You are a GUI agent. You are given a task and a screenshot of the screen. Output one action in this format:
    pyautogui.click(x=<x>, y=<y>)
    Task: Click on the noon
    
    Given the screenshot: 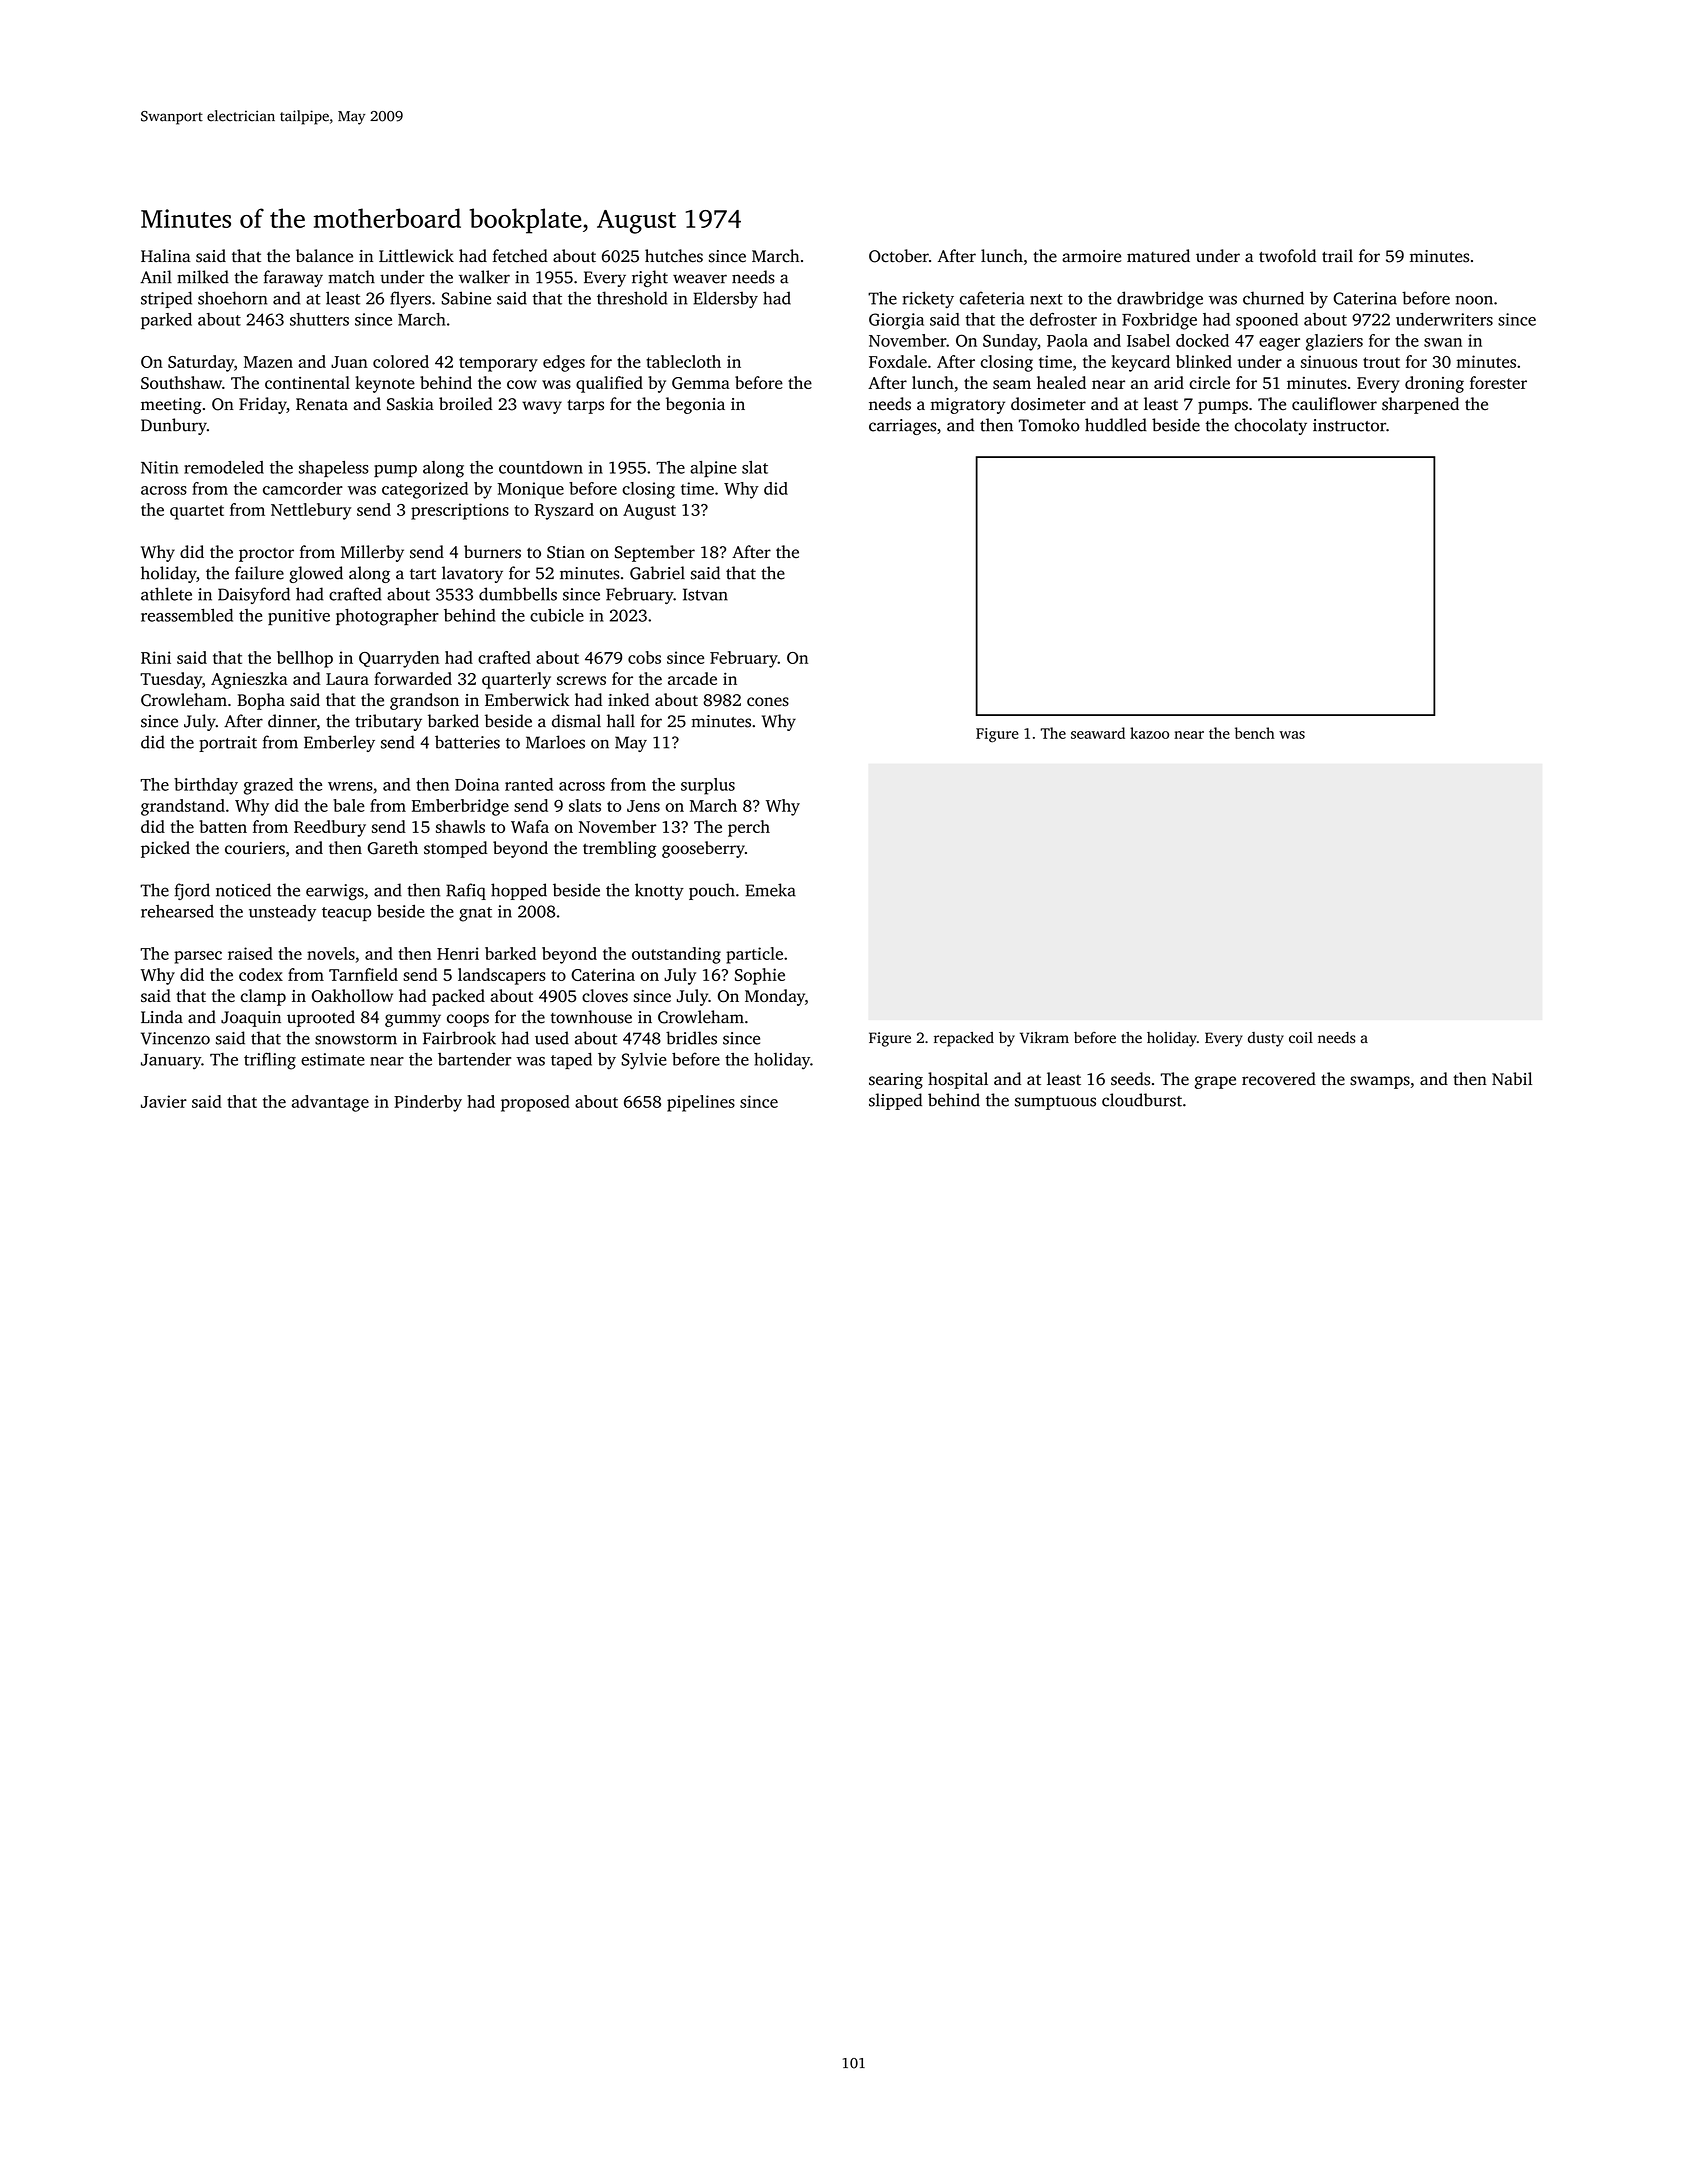 What is the action you would take?
    pyautogui.click(x=1474, y=300)
